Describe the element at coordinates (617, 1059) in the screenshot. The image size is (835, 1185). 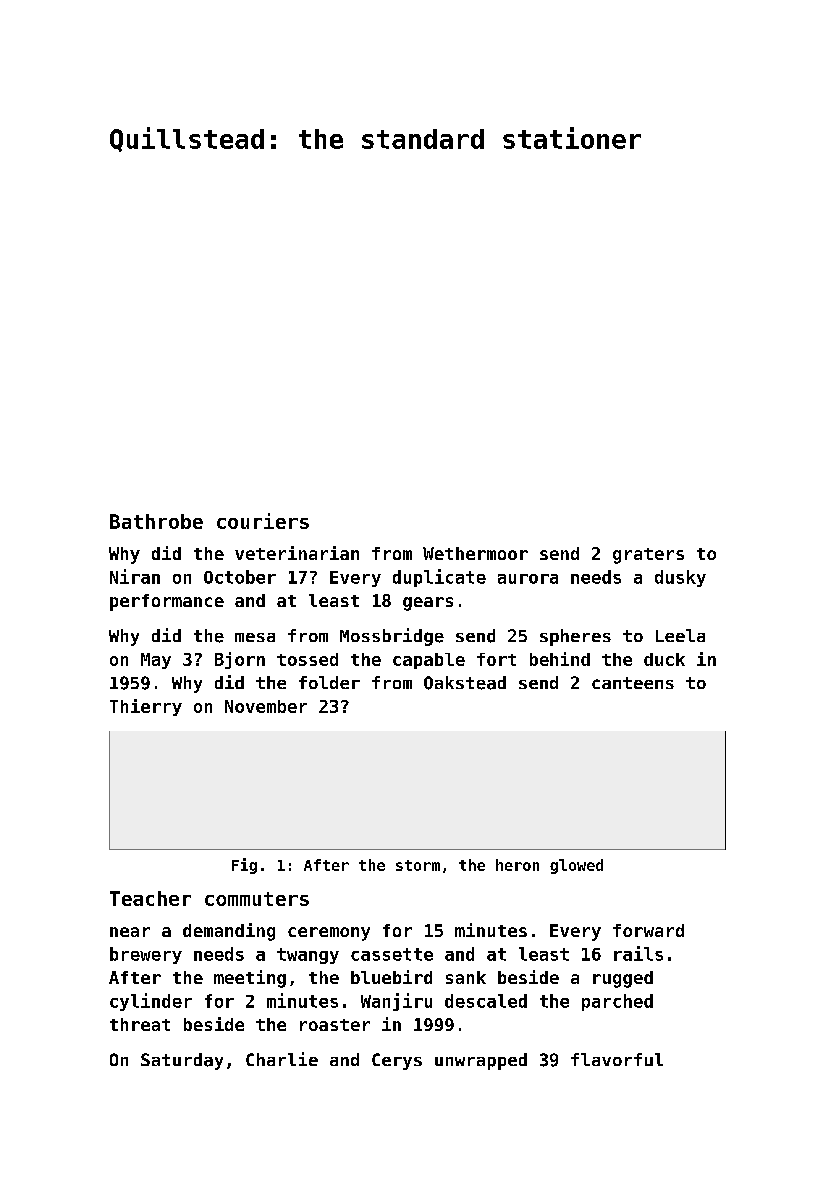
I see `flavorful` at that location.
